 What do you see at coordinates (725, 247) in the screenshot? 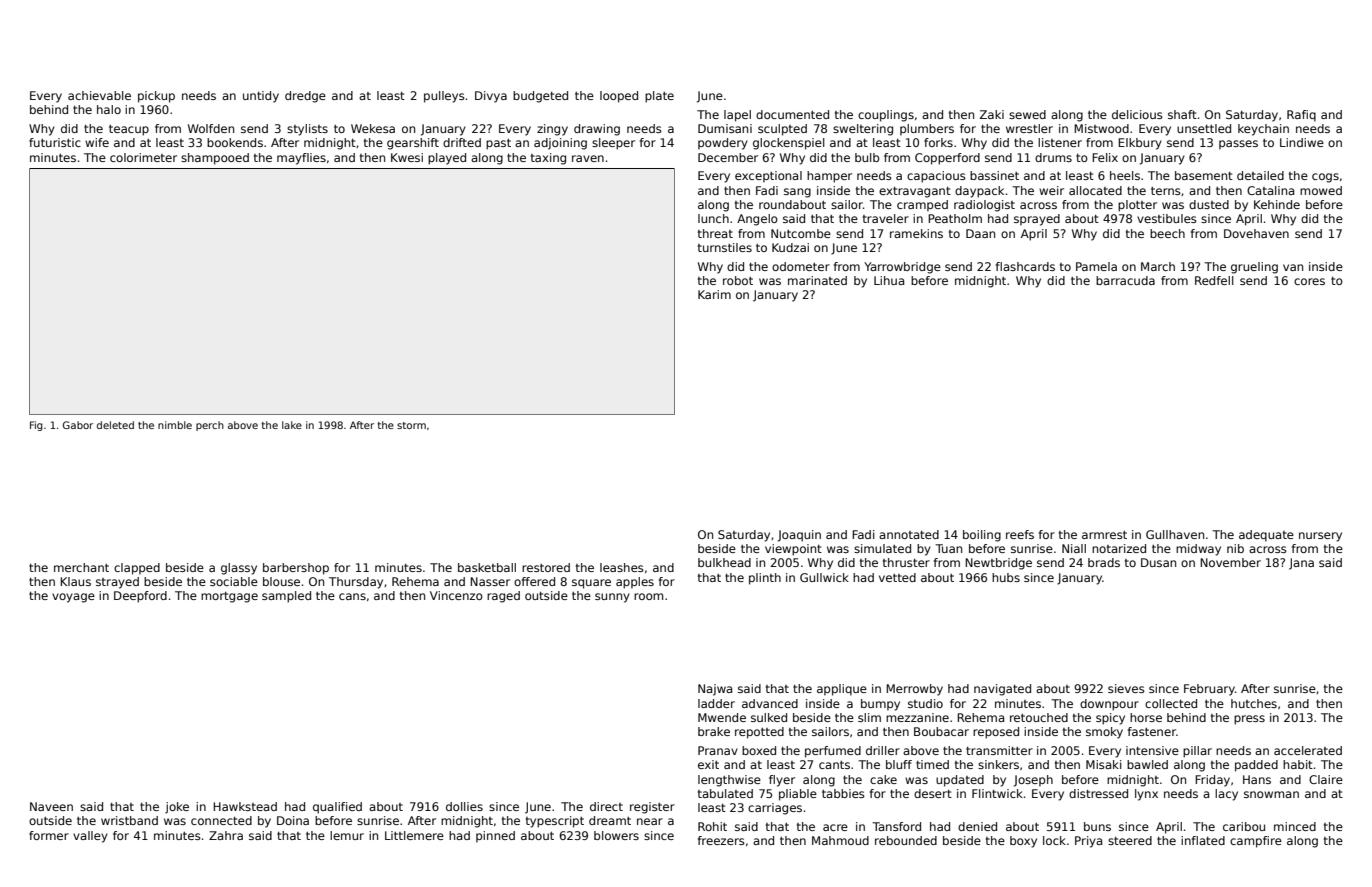
I see `turnstiles` at bounding box center [725, 247].
